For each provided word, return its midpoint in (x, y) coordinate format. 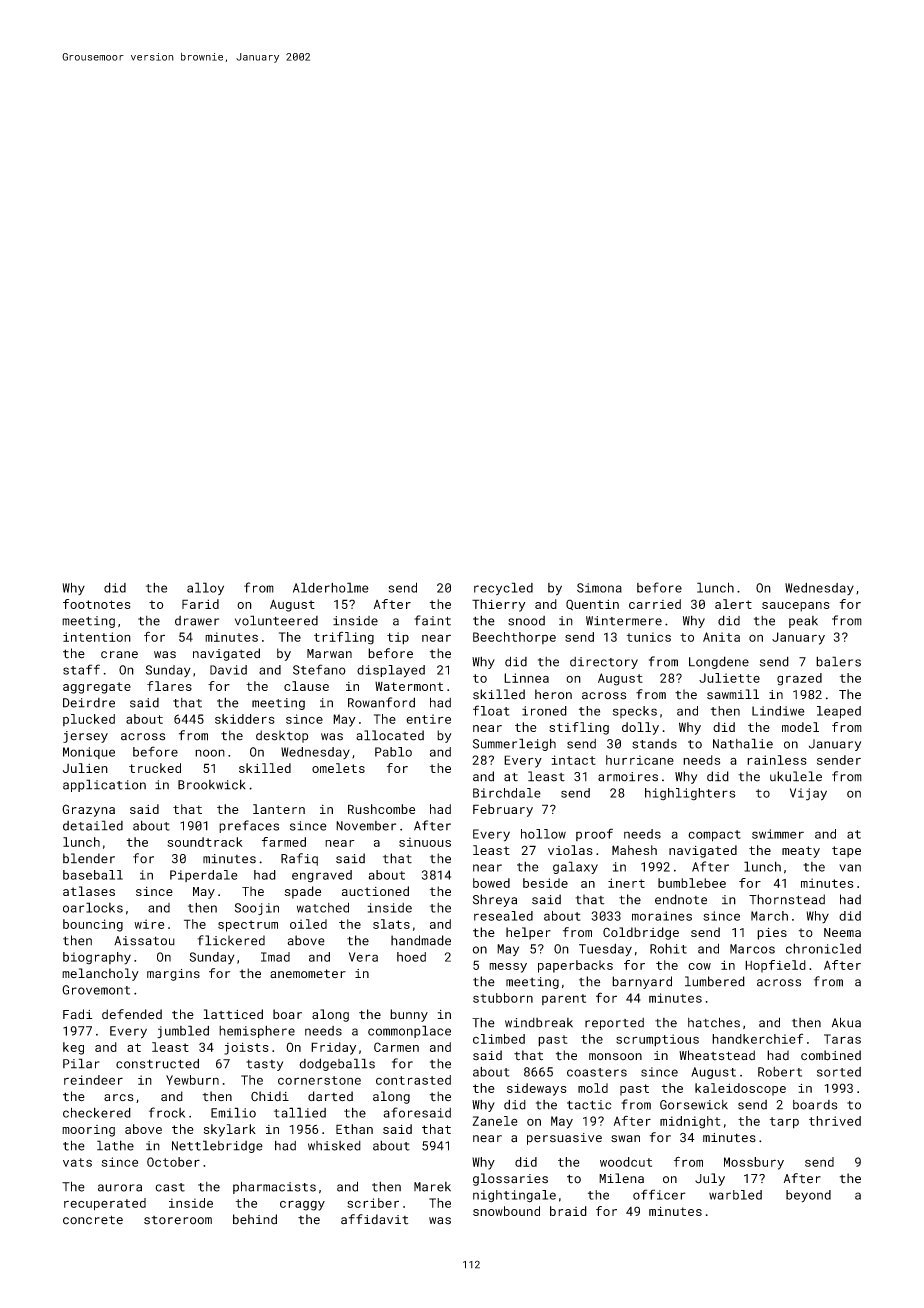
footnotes (96, 604)
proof (594, 834)
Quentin (592, 604)
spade (303, 892)
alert (733, 604)
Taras (842, 1039)
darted (330, 1096)
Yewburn (192, 1080)
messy (508, 968)
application (104, 785)
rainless (777, 760)
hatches (714, 1022)
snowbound (506, 1211)
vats (77, 1162)
